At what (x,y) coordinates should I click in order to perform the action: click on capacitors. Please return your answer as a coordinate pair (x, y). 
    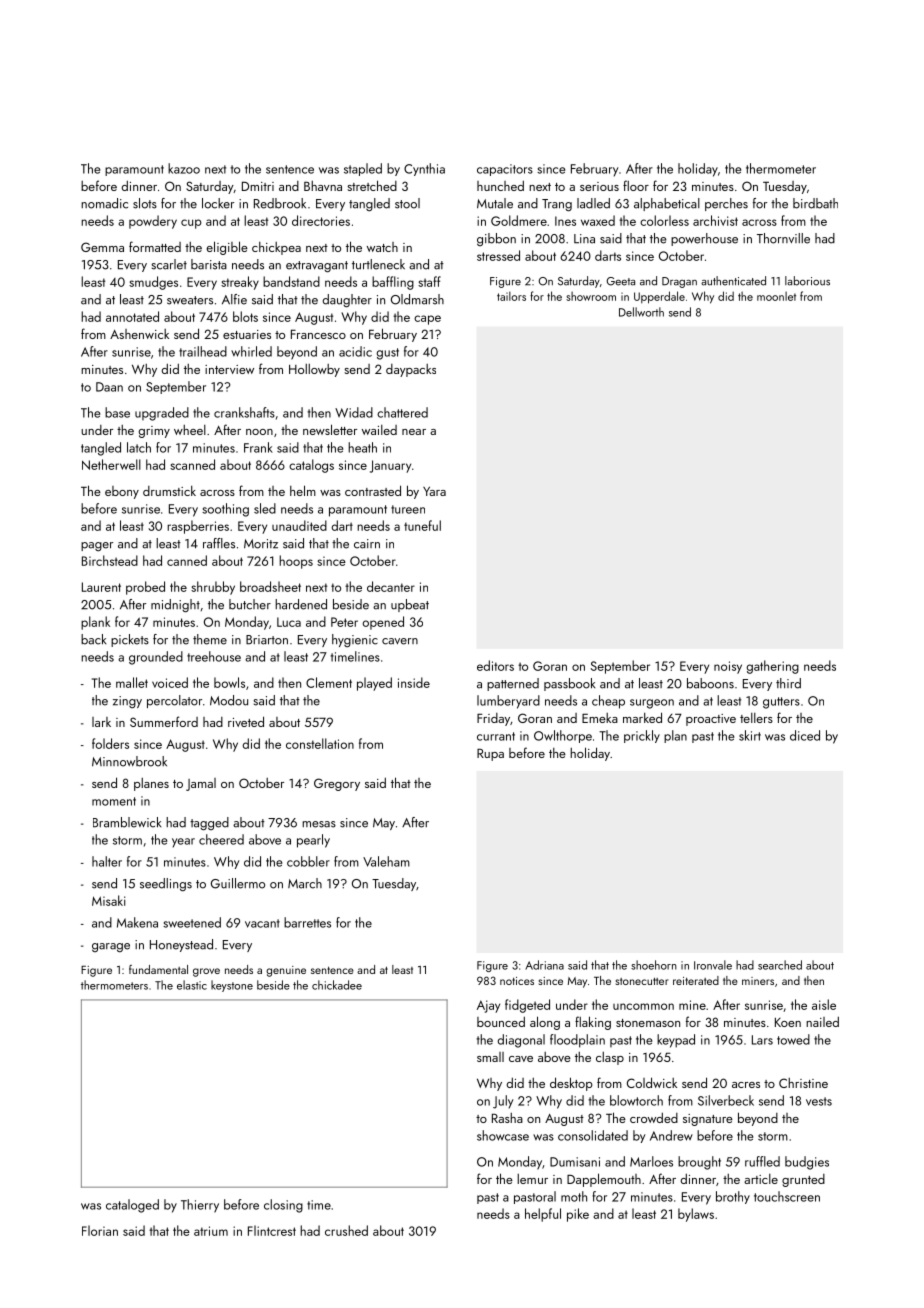
    Looking at the image, I should click on (505, 170).
